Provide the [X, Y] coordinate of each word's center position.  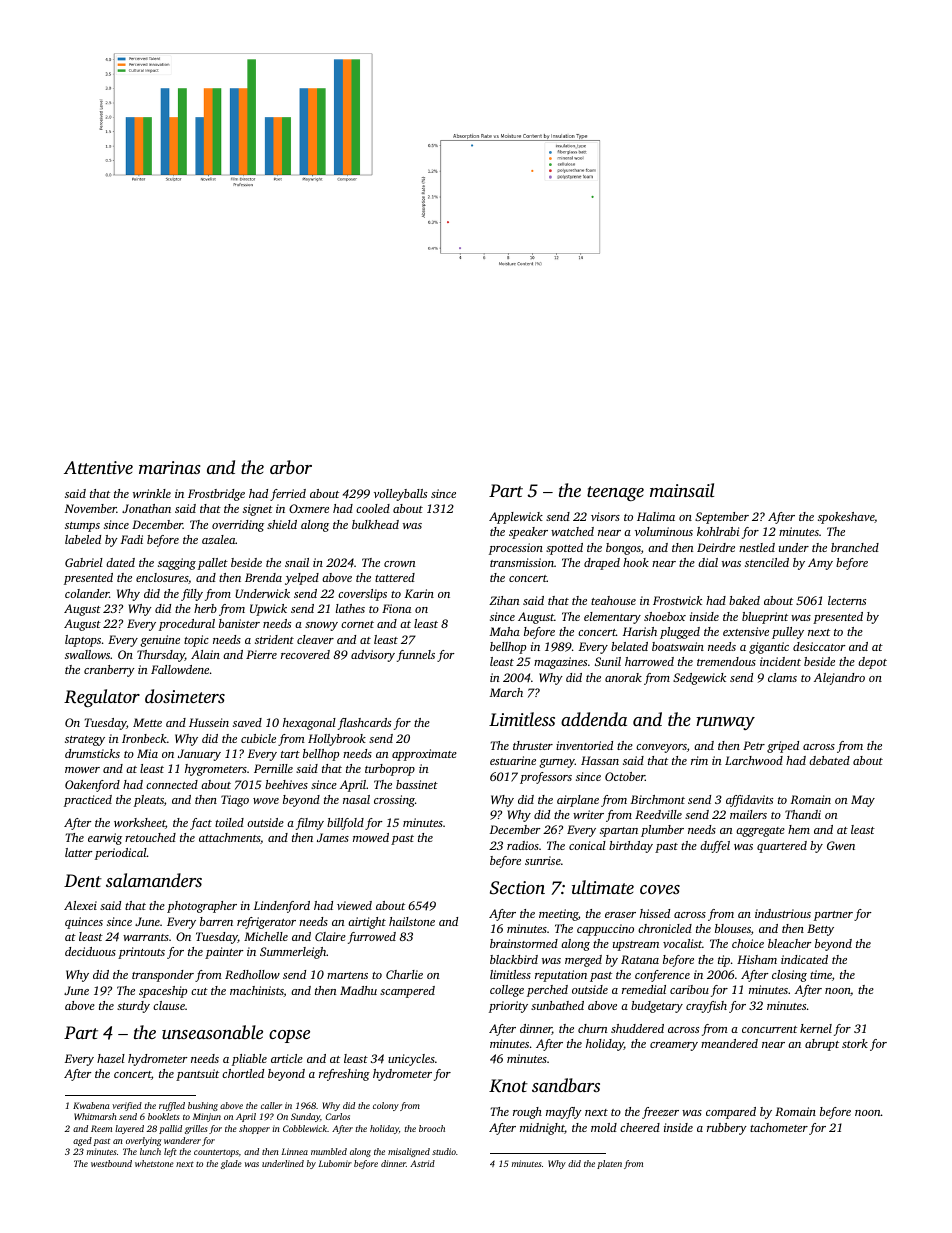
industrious [783, 913]
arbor [291, 467]
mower [82, 770]
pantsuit [197, 1075]
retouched [150, 837]
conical [587, 845]
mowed [371, 837]
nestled [757, 547]
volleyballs [400, 495]
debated [829, 760]
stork [855, 1043]
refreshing [344, 1075]
